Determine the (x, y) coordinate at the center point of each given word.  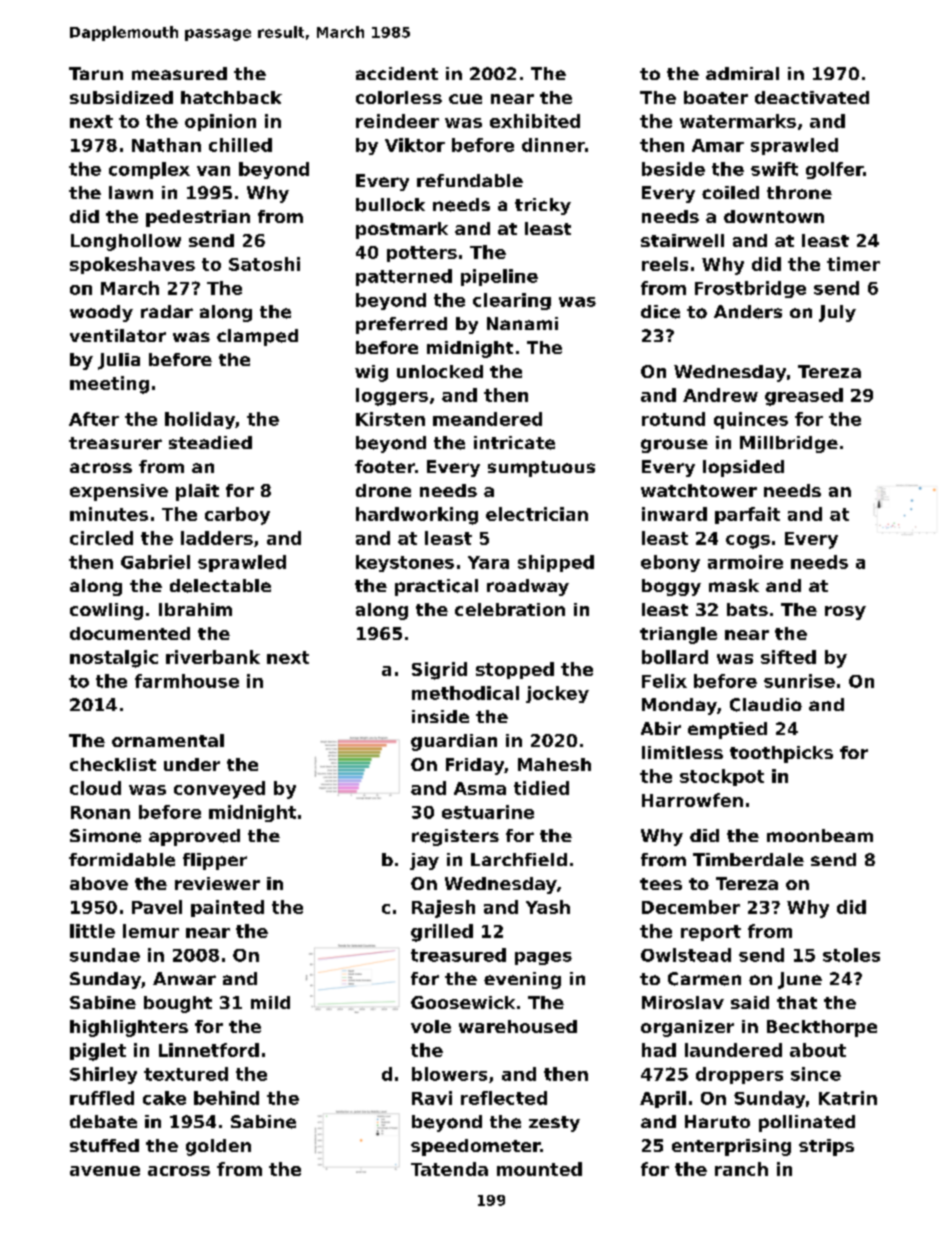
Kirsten (390, 419)
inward (674, 514)
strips (826, 1147)
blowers (449, 1074)
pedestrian (198, 218)
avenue (105, 1171)
